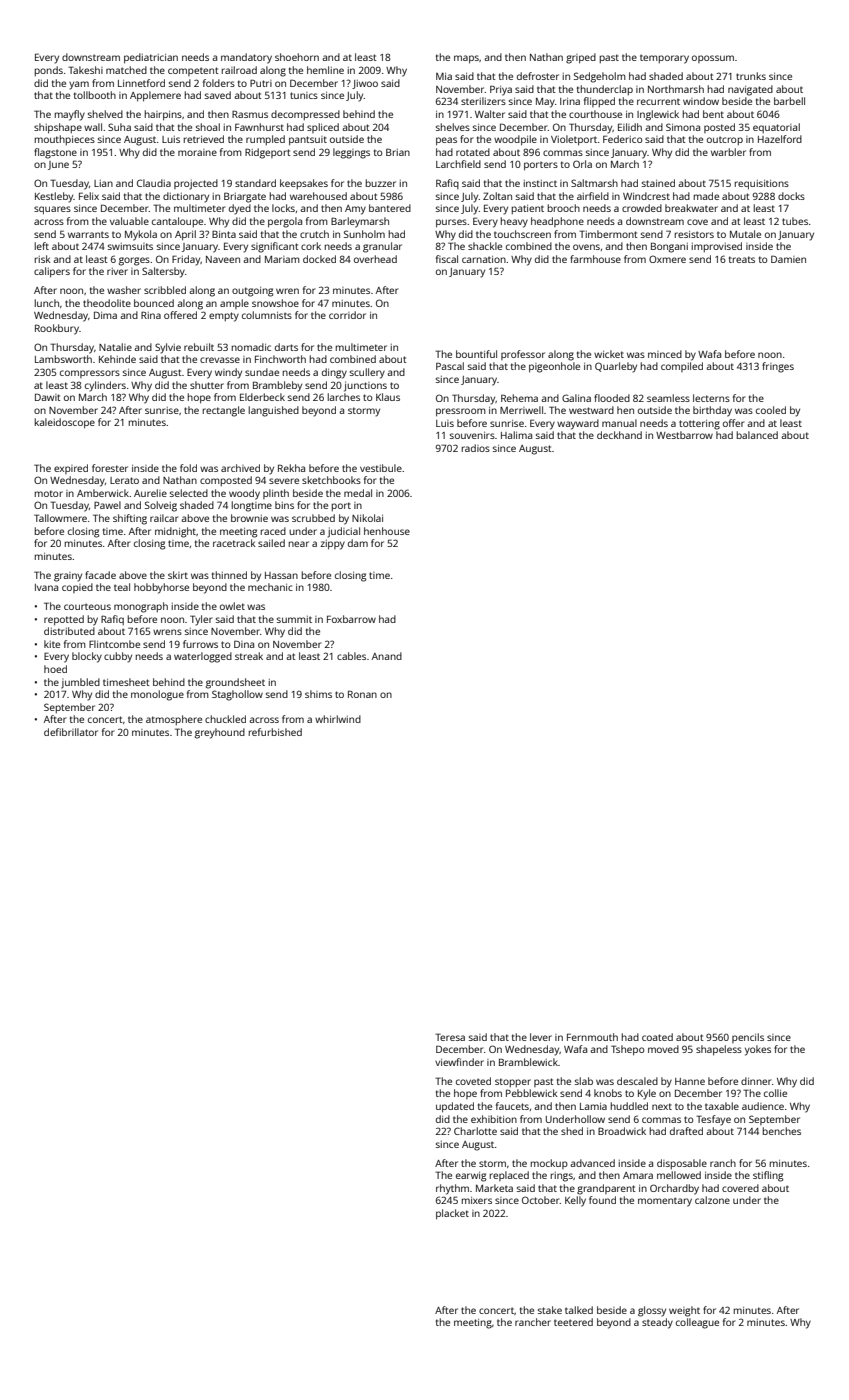  I want to click on greyhound, so click(220, 733).
